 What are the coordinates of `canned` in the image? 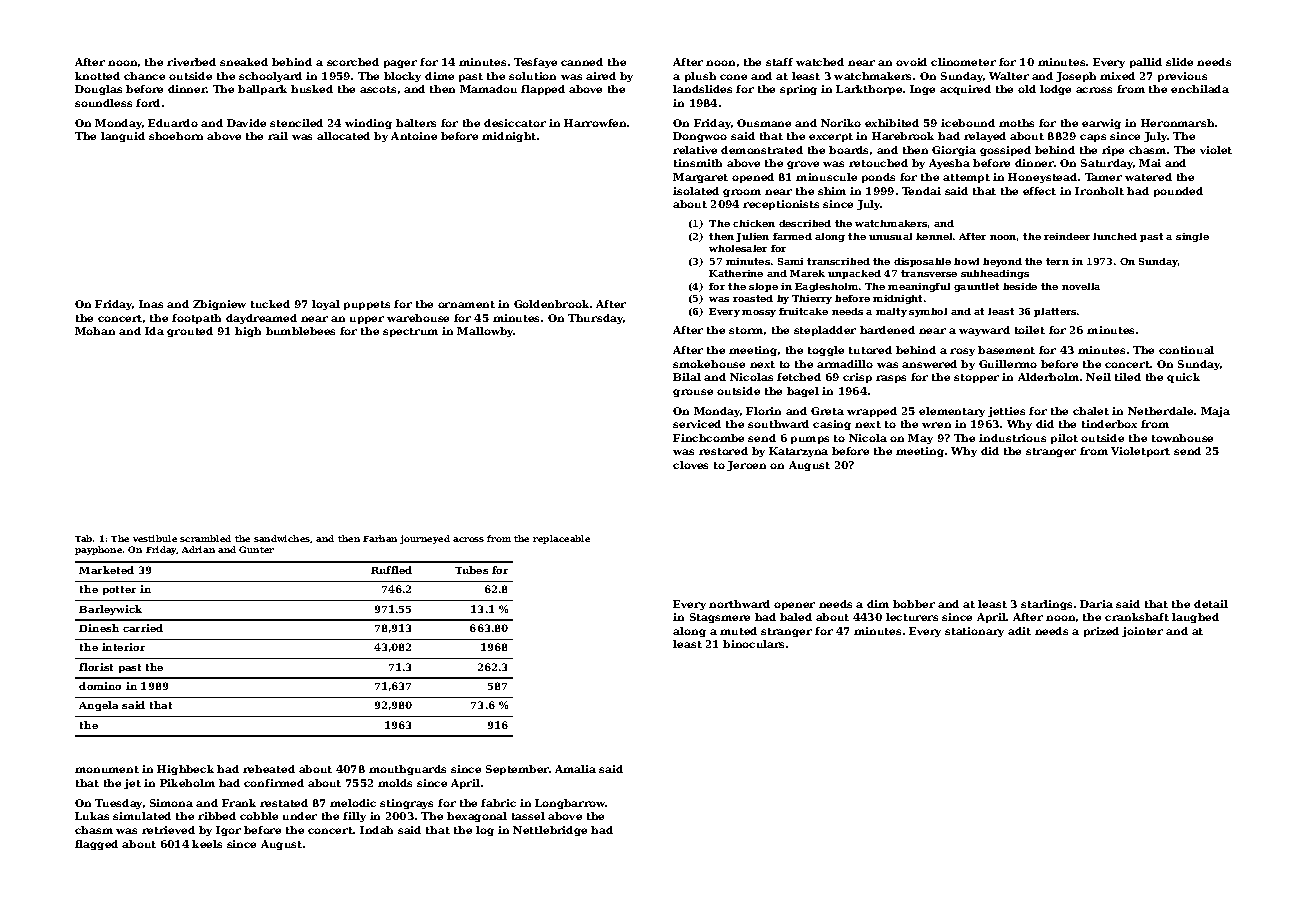 It's located at (582, 62).
